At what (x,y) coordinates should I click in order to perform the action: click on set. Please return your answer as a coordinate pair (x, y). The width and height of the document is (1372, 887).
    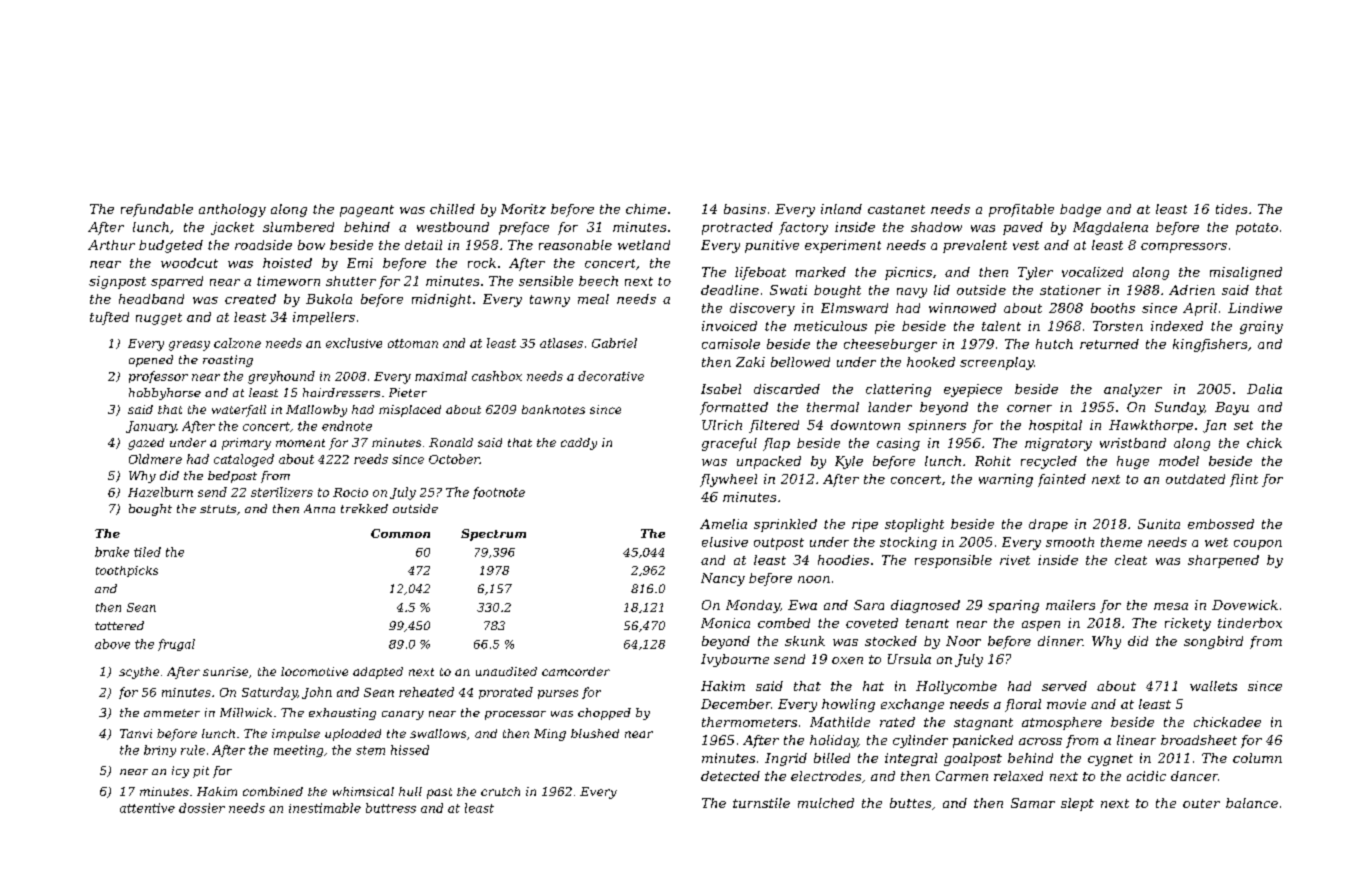
    Looking at the image, I should click on (1243, 425).
